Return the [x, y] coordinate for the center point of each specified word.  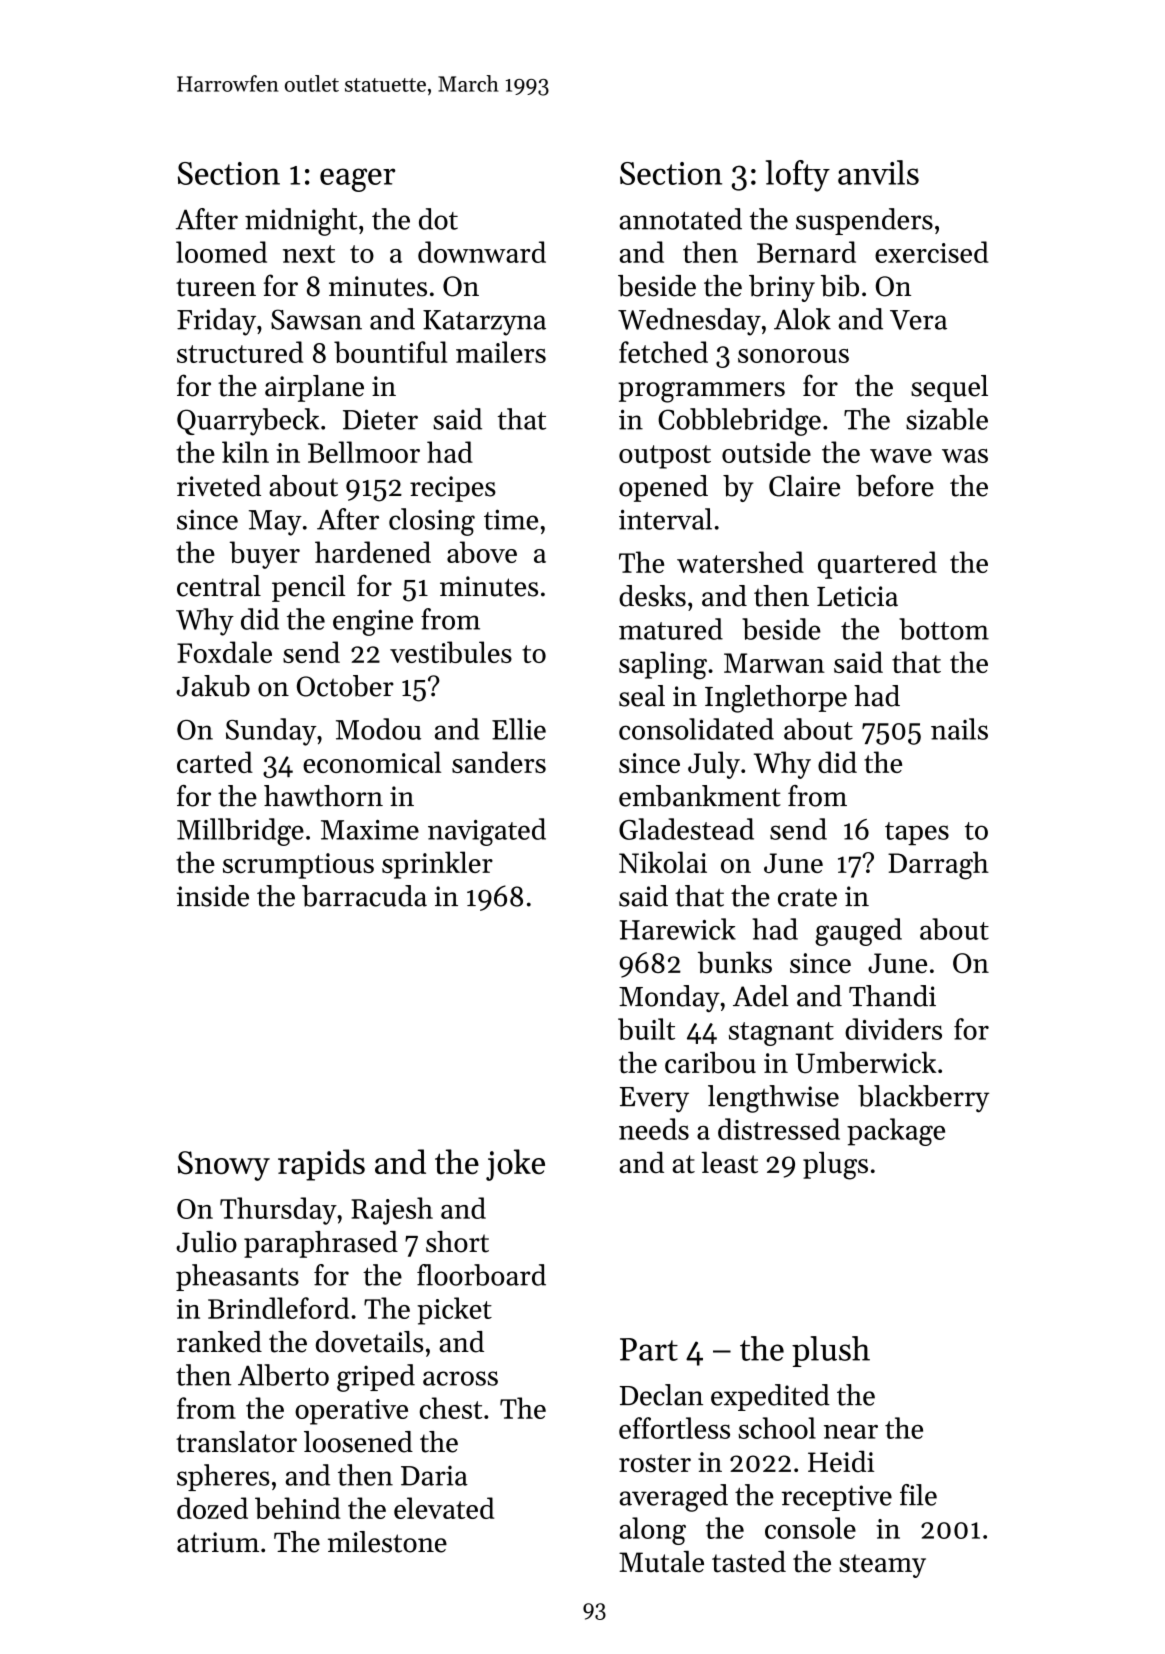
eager [357, 180]
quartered [877, 565]
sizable [947, 419]
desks [652, 596]
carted [215, 762]
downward [482, 252]
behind [298, 1508]
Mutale [661, 1562]
